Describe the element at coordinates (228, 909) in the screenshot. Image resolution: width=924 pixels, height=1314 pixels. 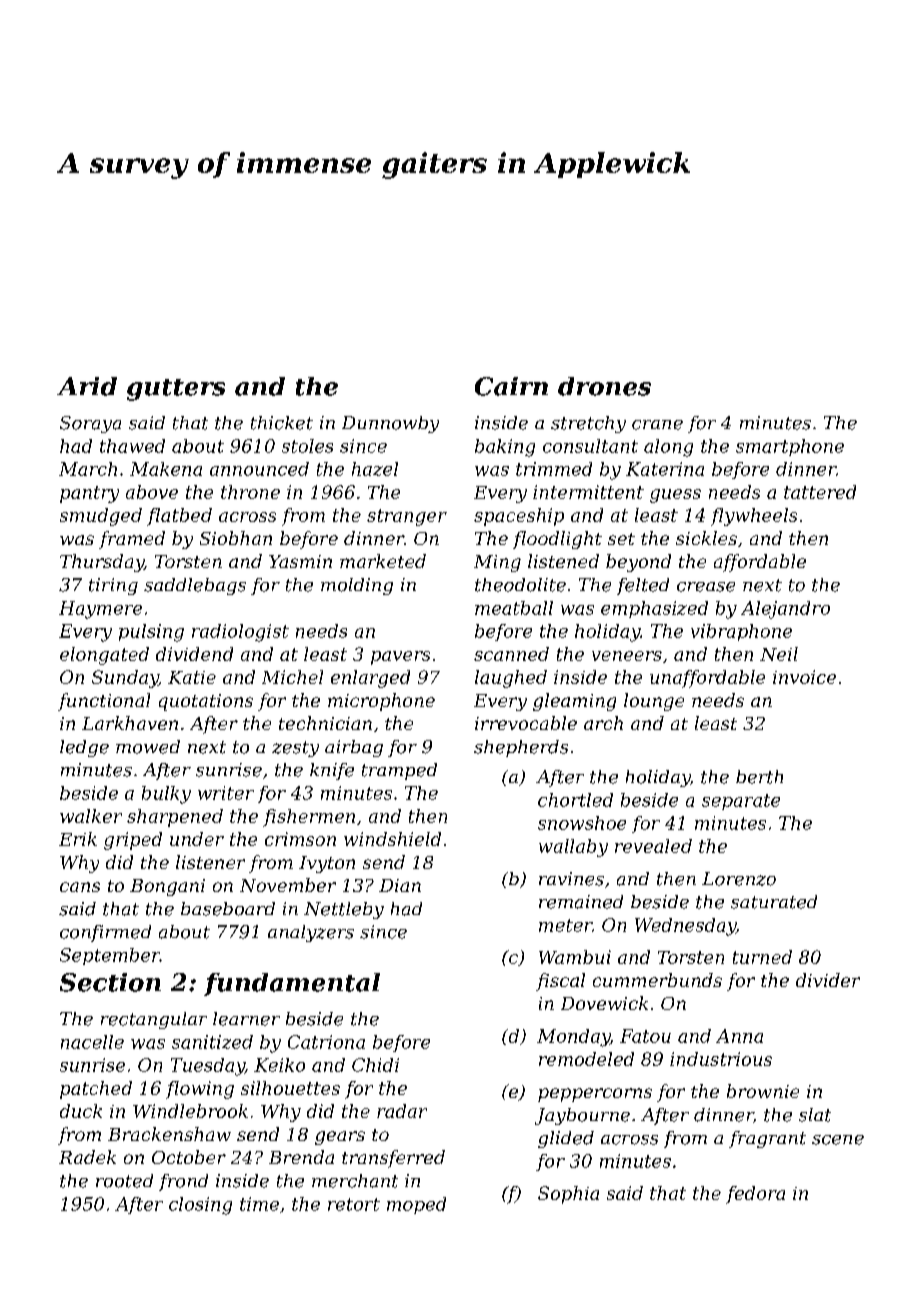
I see `baseboard` at that location.
